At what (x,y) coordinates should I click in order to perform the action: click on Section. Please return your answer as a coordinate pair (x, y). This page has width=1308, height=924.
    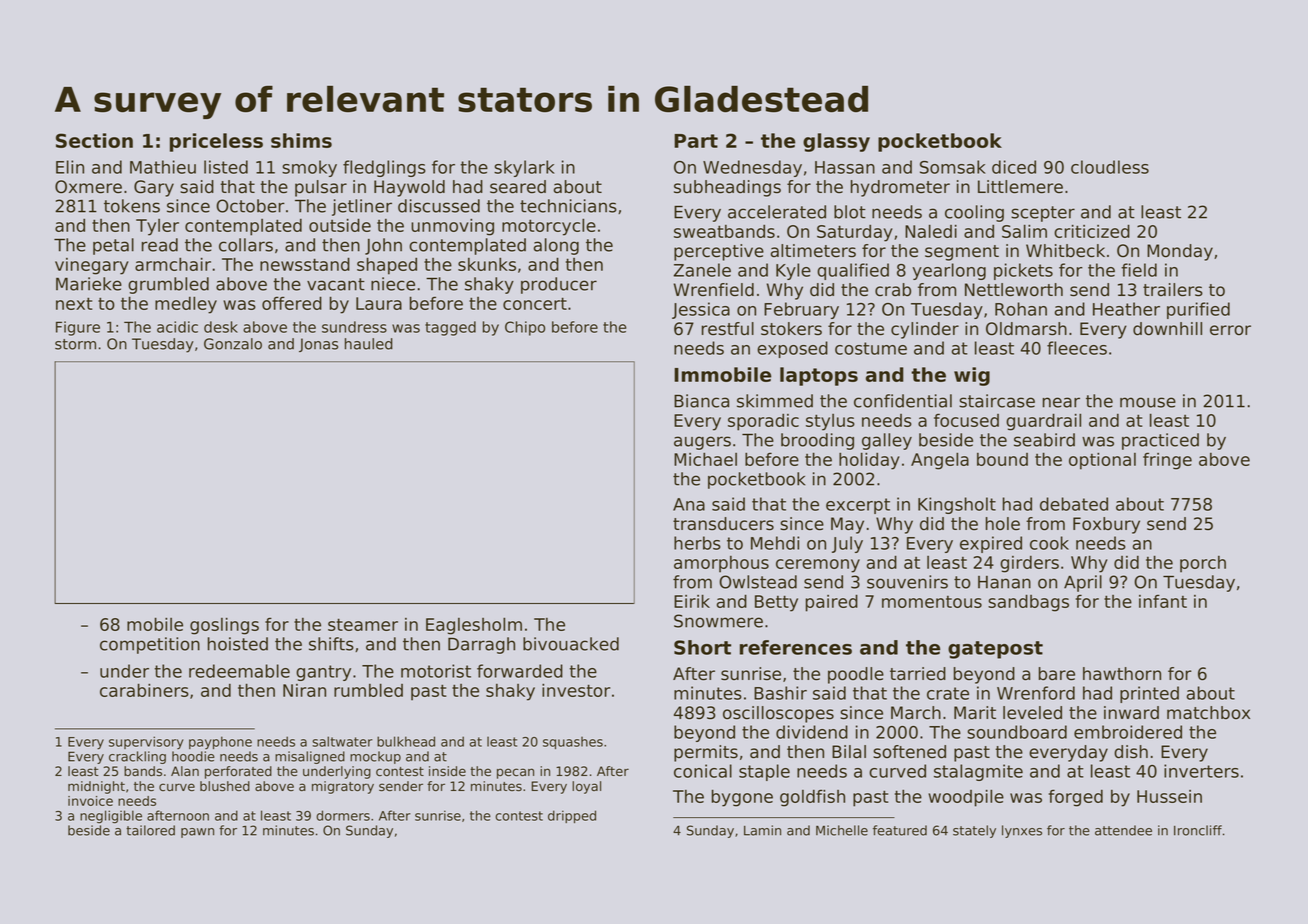
    Looking at the image, I should click on (94, 140).
